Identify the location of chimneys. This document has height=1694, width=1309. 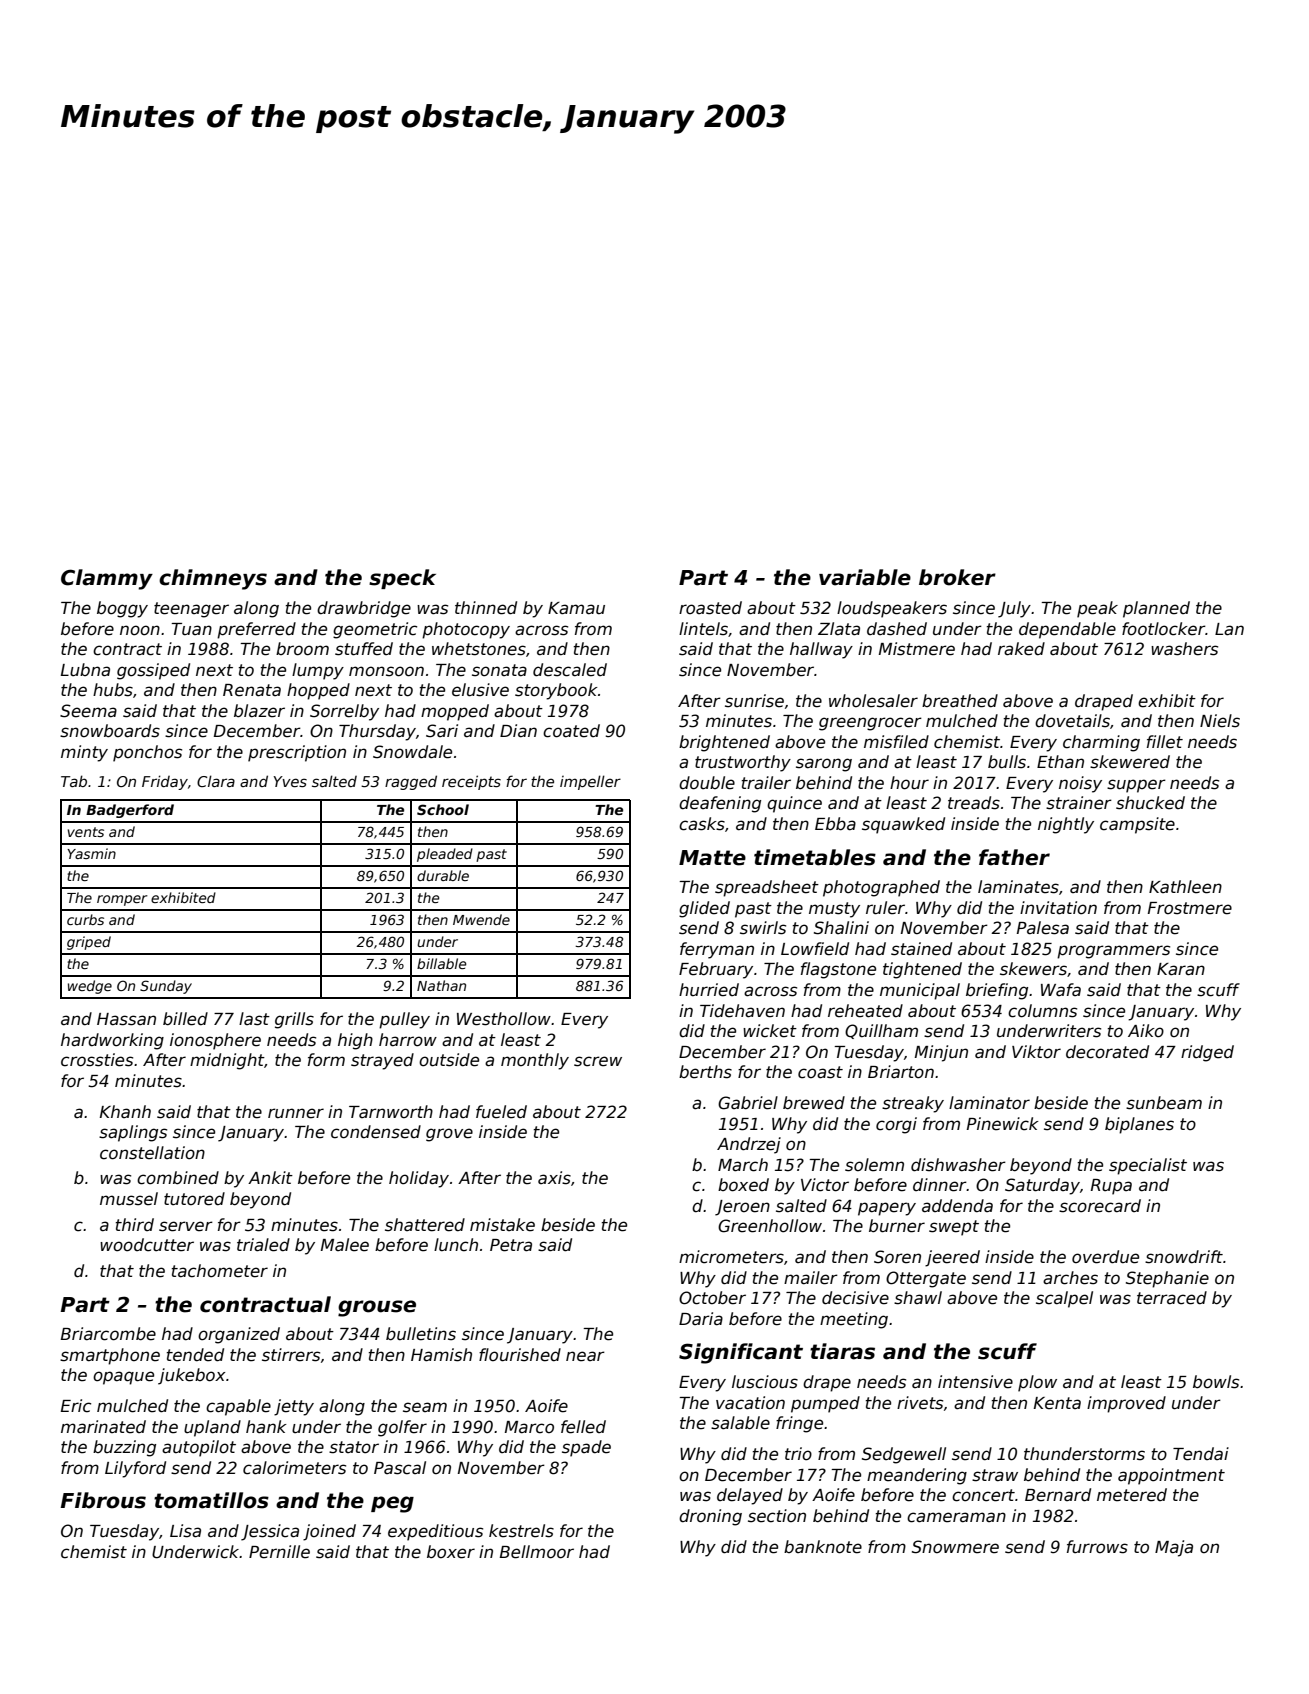
(213, 579).
